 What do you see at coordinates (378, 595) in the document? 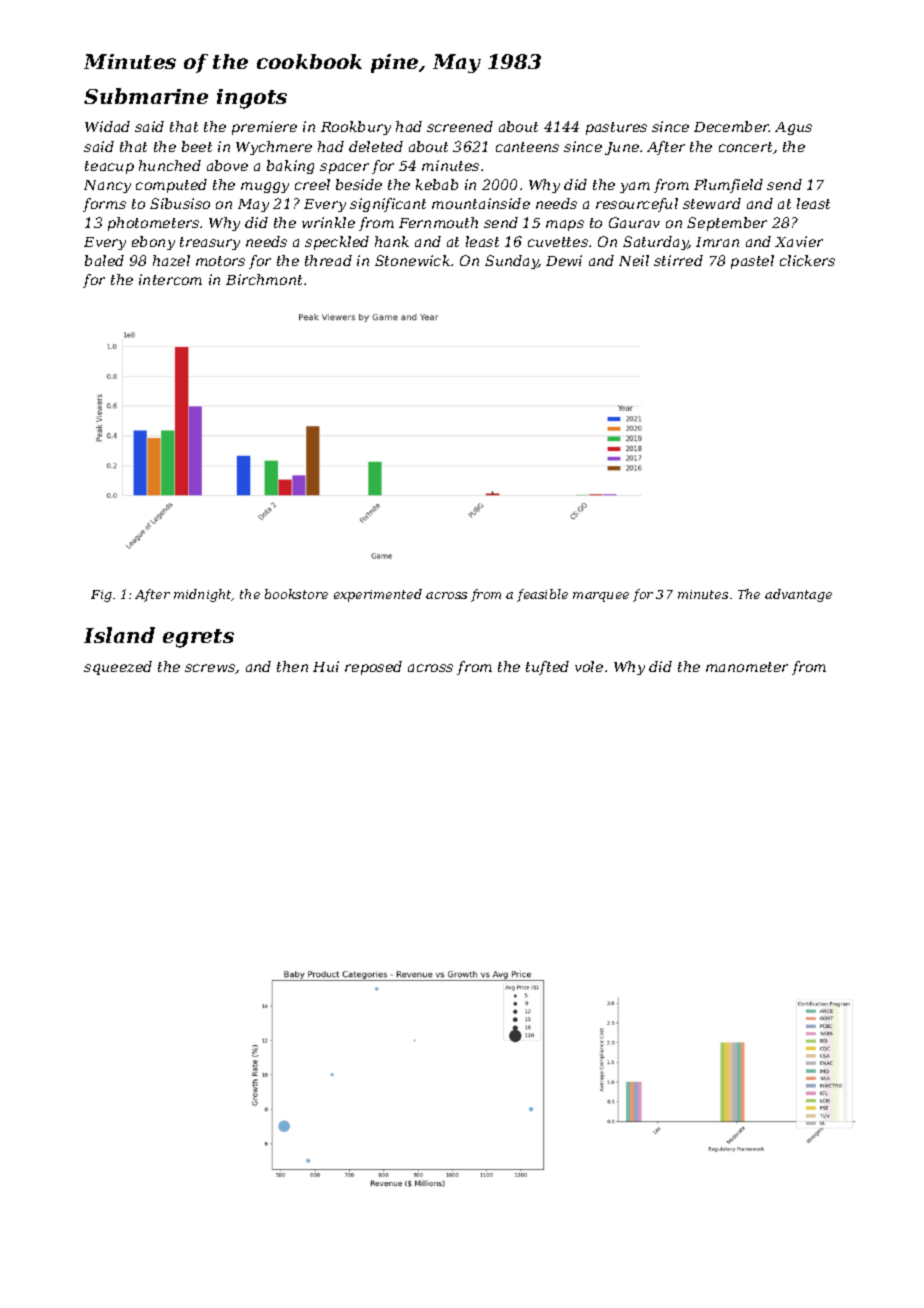
I see `experimented` at bounding box center [378, 595].
